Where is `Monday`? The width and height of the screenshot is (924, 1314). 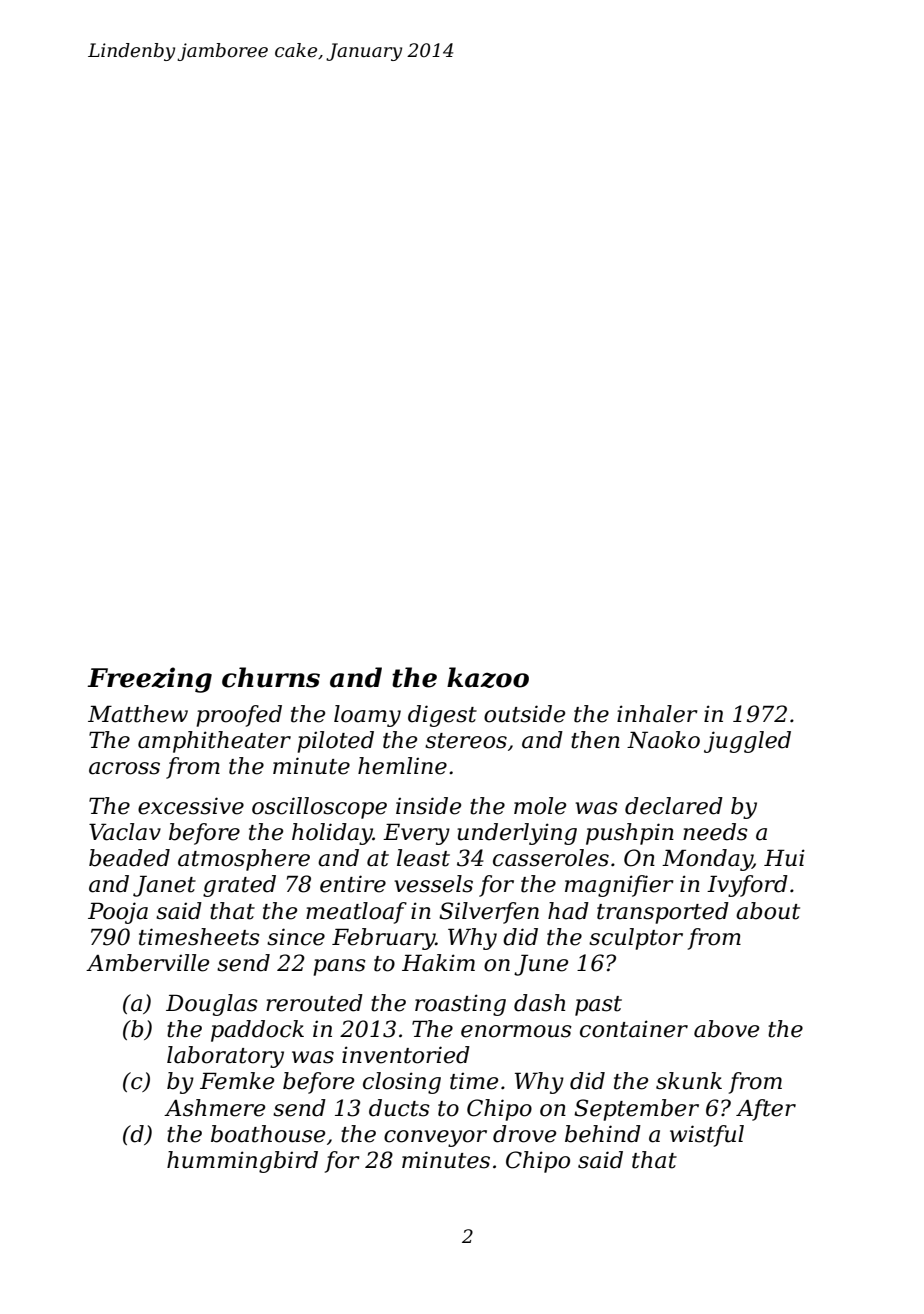 Monday is located at coordinates (707, 860).
